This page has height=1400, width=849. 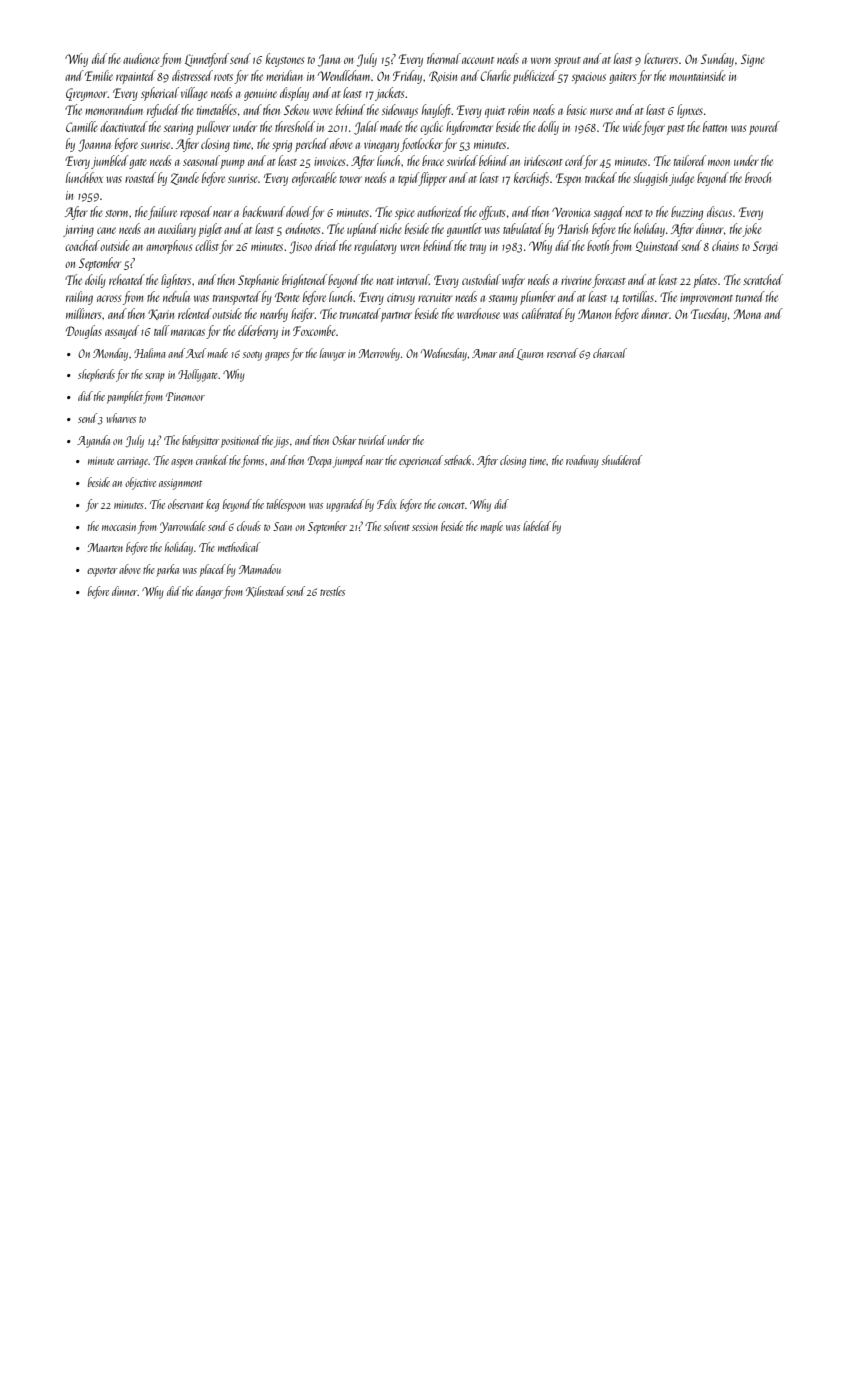 I want to click on Signe, so click(x=753, y=60).
